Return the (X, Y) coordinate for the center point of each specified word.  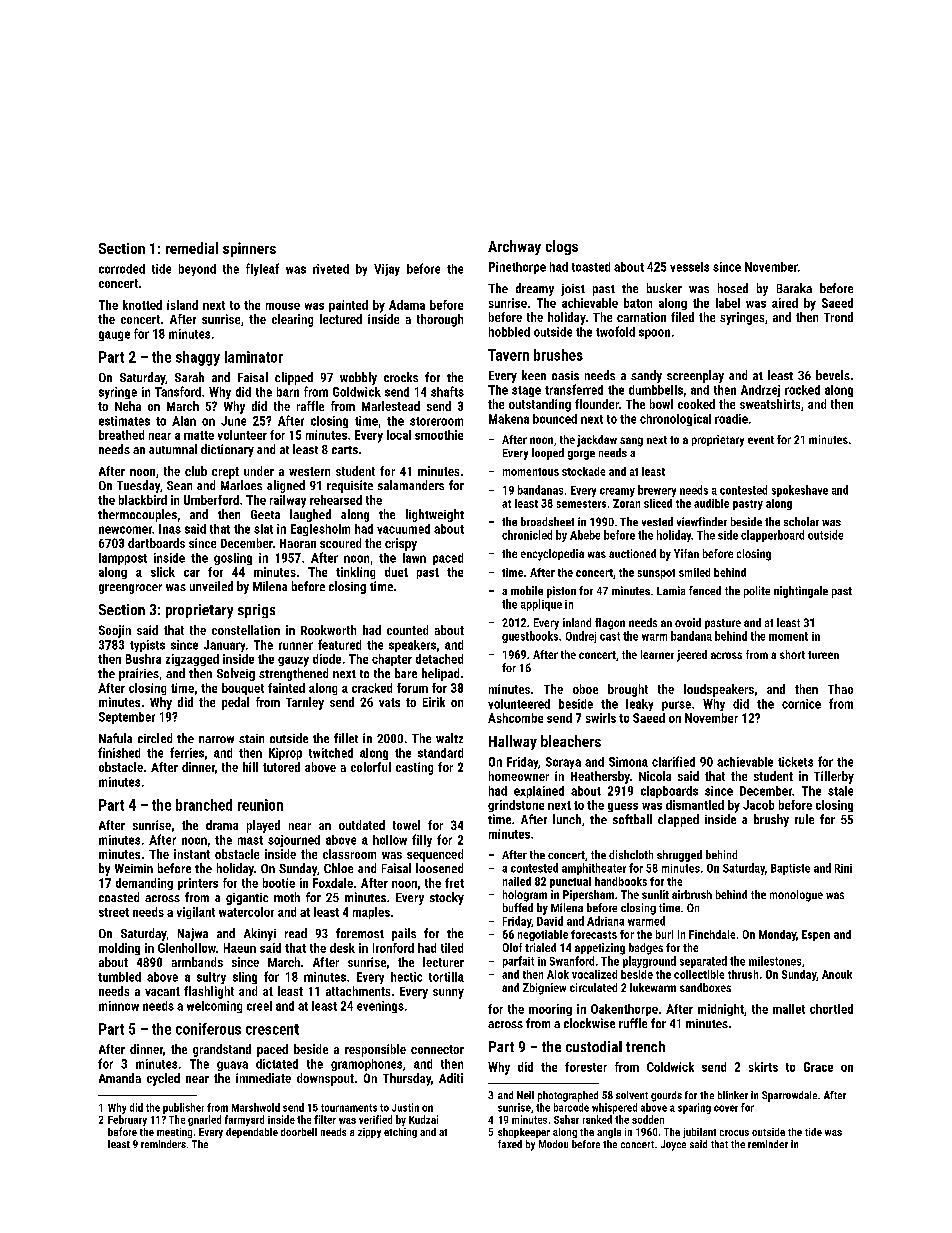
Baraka (794, 288)
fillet (346, 738)
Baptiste (790, 869)
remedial (192, 248)
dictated (277, 1064)
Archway (514, 247)
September (127, 718)
